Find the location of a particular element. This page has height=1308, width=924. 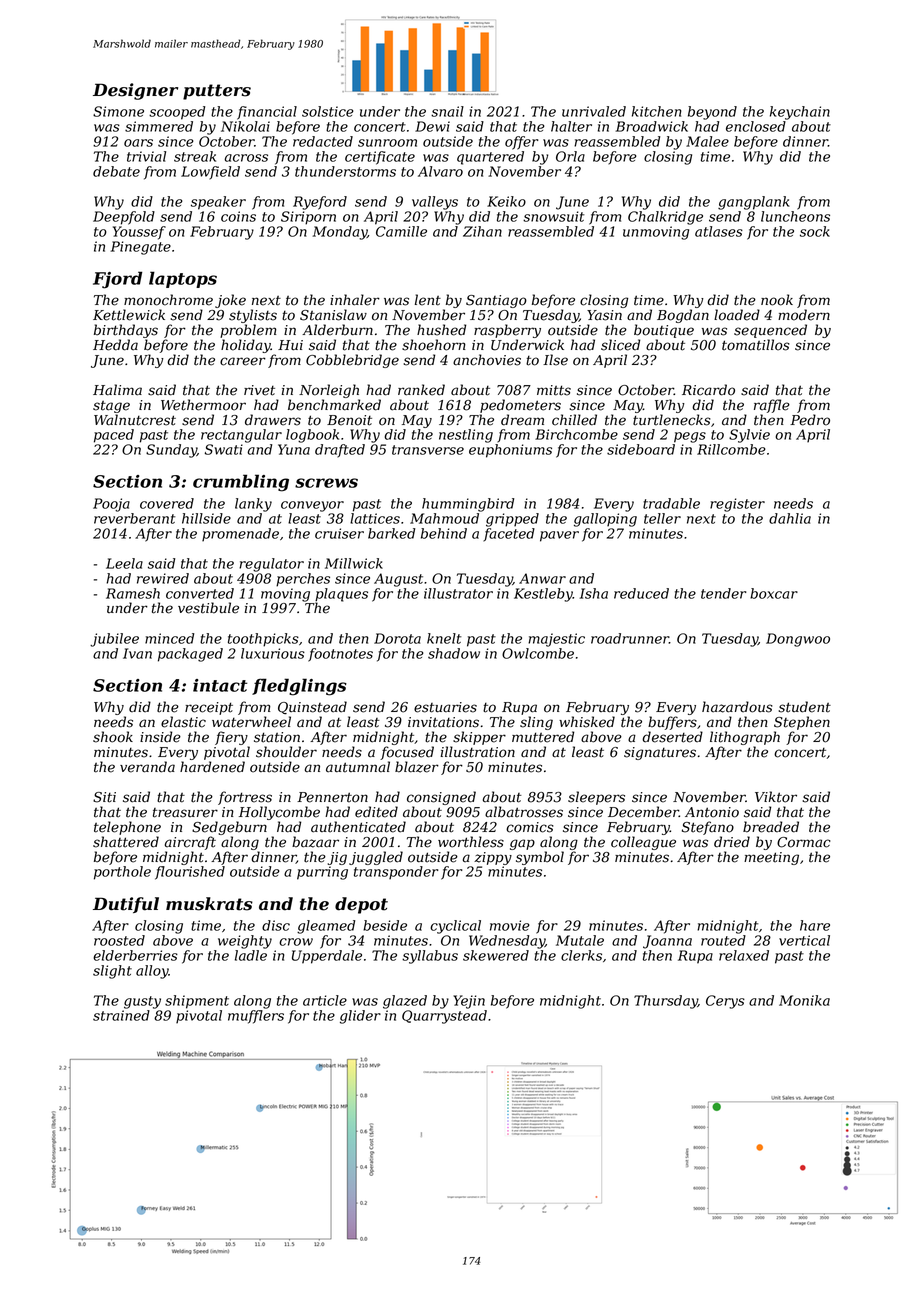

Halima is located at coordinates (117, 390).
